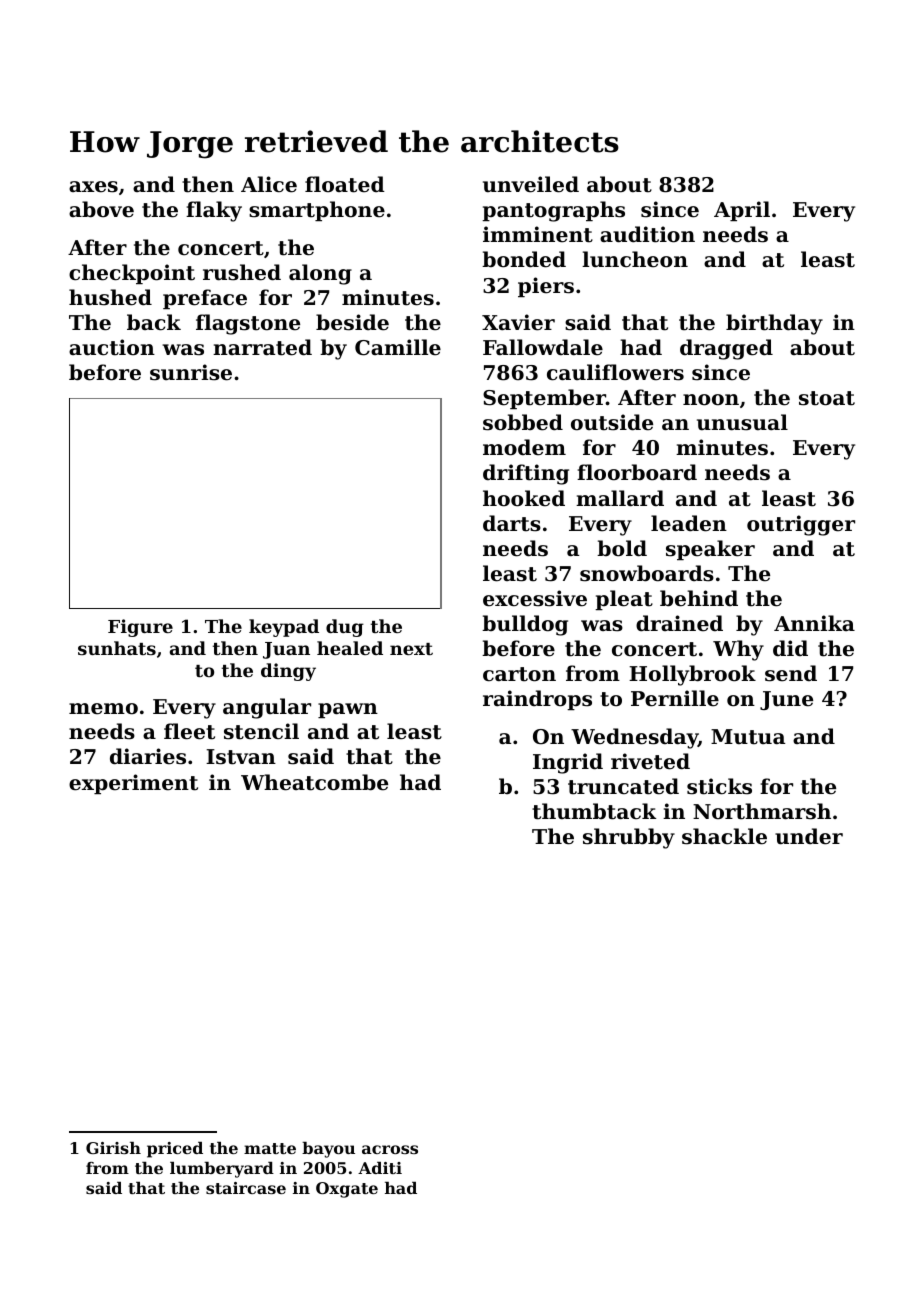 This screenshot has width=924, height=1311. I want to click on staircase, so click(246, 1188).
